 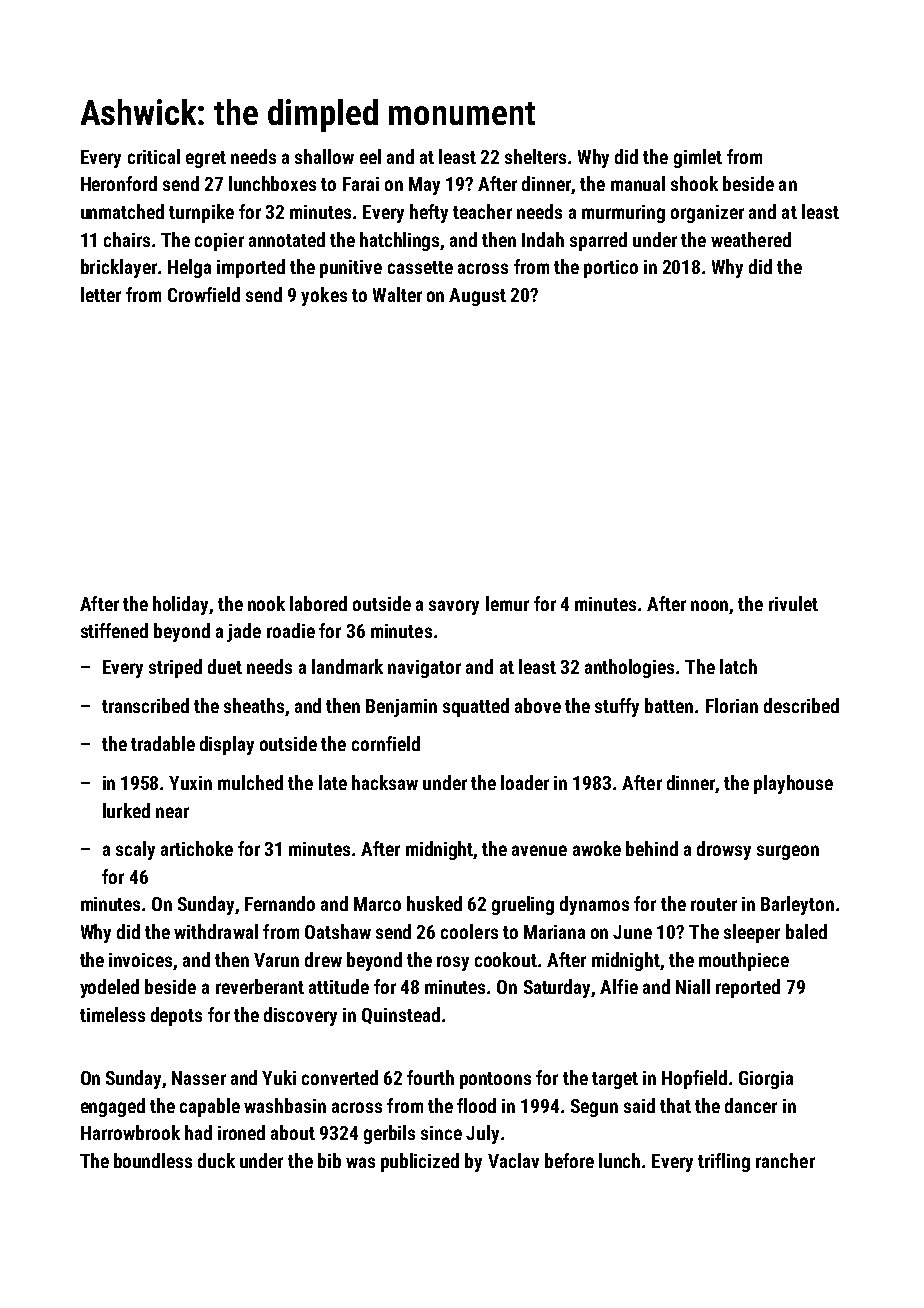 What do you see at coordinates (420, 267) in the document?
I see `cassette` at bounding box center [420, 267].
